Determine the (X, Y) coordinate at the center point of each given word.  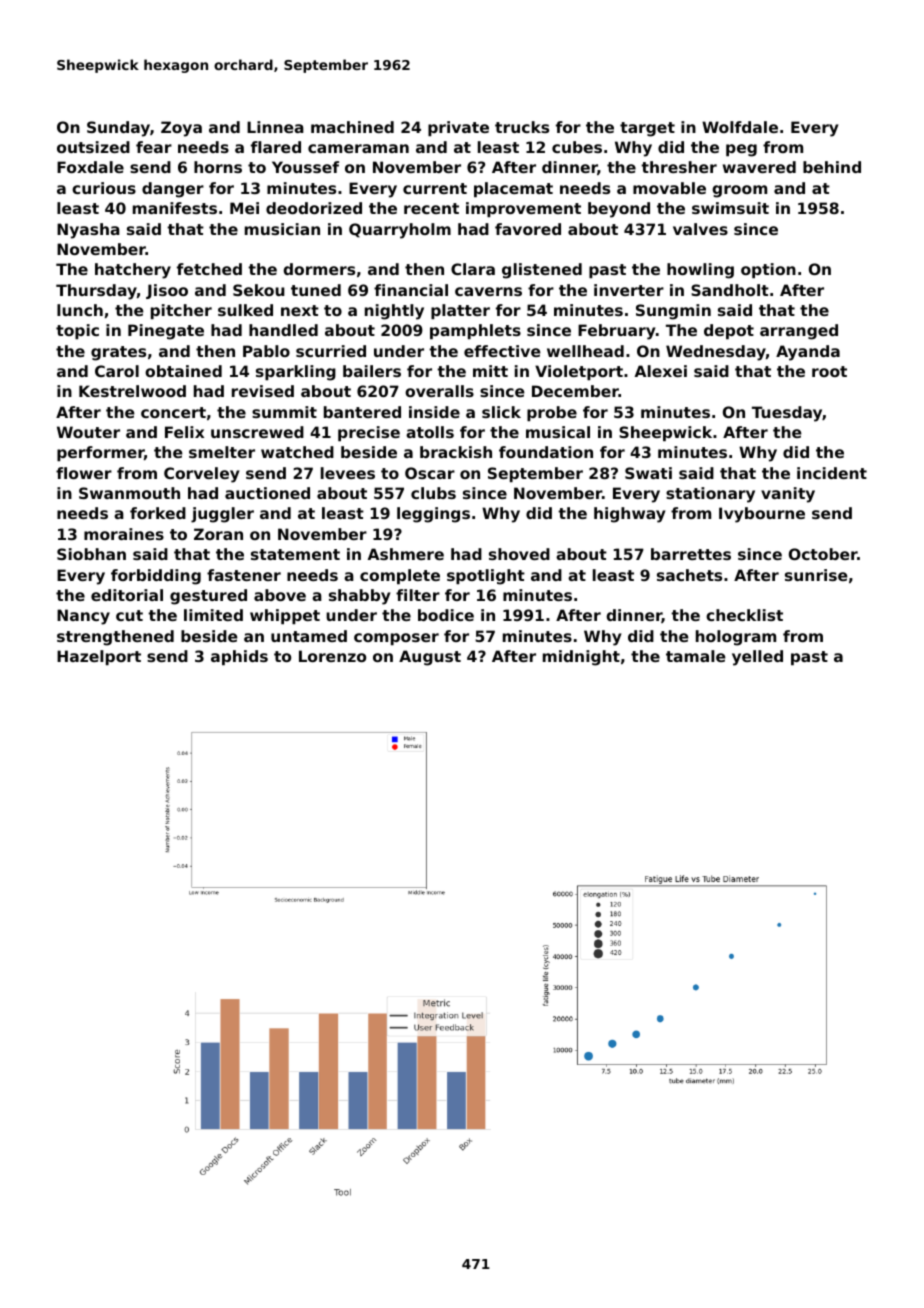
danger (173, 190)
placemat (513, 189)
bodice (446, 615)
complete (400, 576)
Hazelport (99, 657)
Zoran (218, 534)
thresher (679, 167)
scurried (331, 351)
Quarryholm (400, 231)
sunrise (816, 575)
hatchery (133, 271)
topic (77, 331)
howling (700, 271)
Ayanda (808, 353)
